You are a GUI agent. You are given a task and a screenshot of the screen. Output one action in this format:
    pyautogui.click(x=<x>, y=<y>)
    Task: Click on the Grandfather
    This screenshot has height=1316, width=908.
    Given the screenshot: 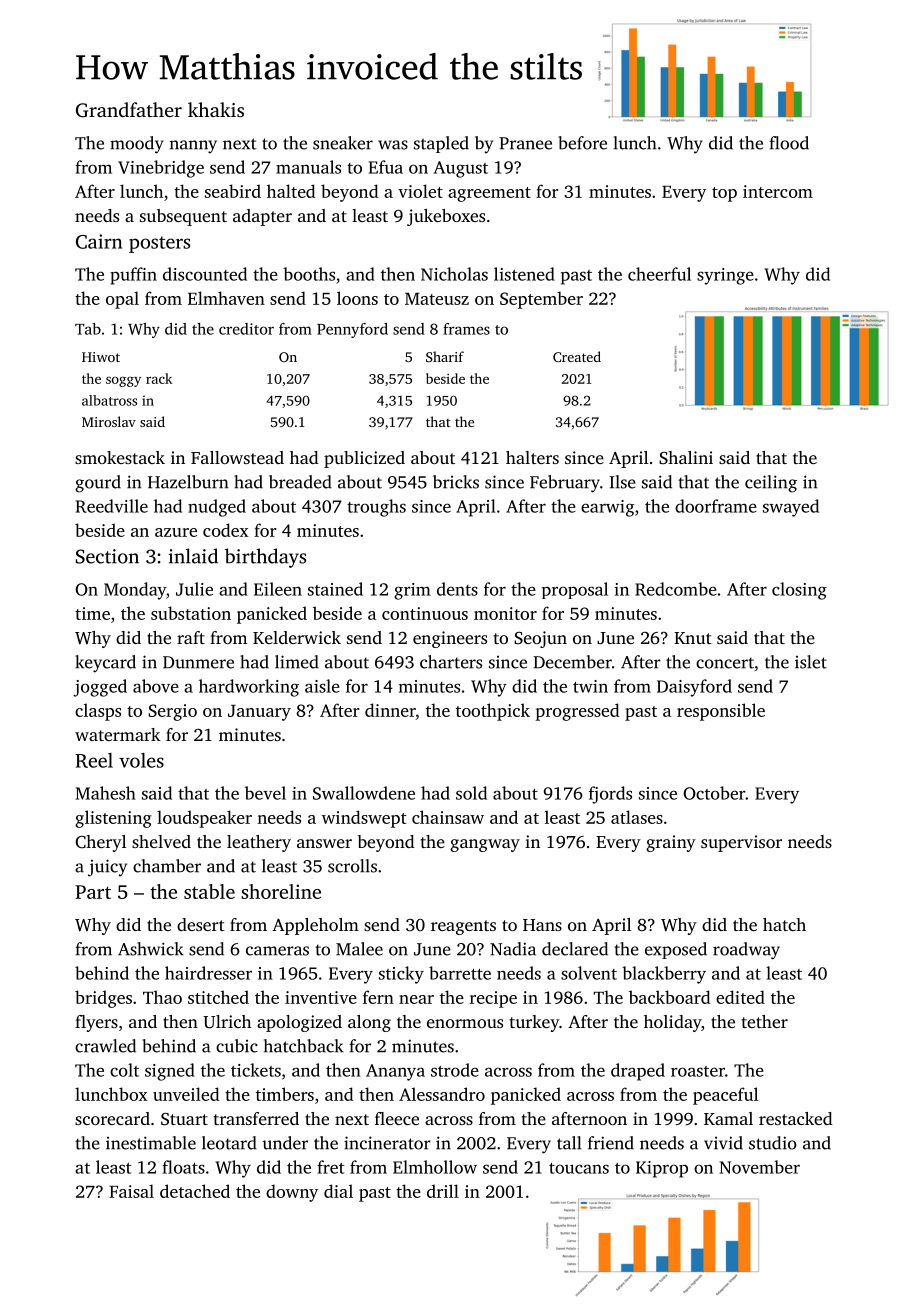 What is the action you would take?
    pyautogui.click(x=129, y=110)
